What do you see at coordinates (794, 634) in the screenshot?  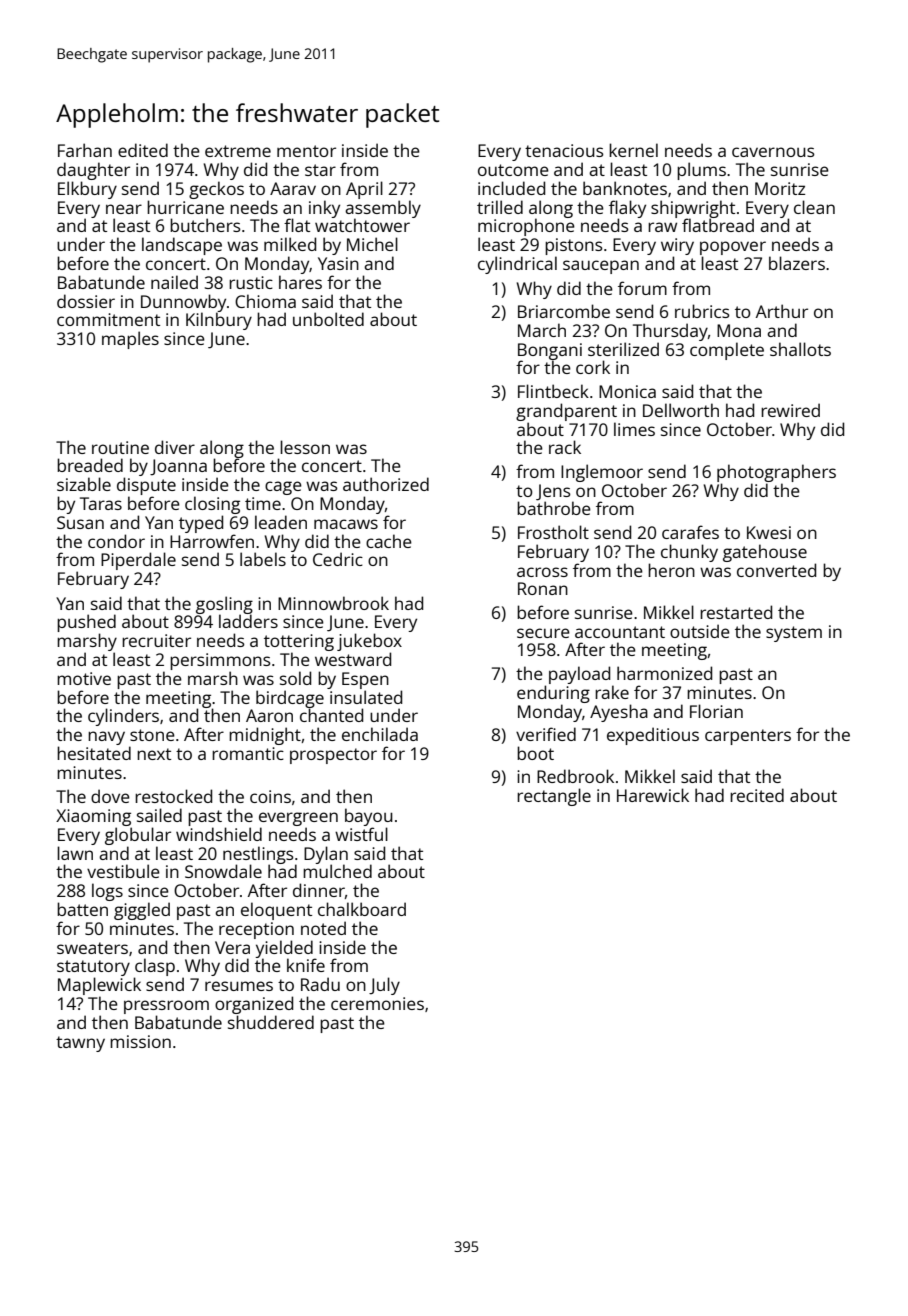 I see `system` at bounding box center [794, 634].
